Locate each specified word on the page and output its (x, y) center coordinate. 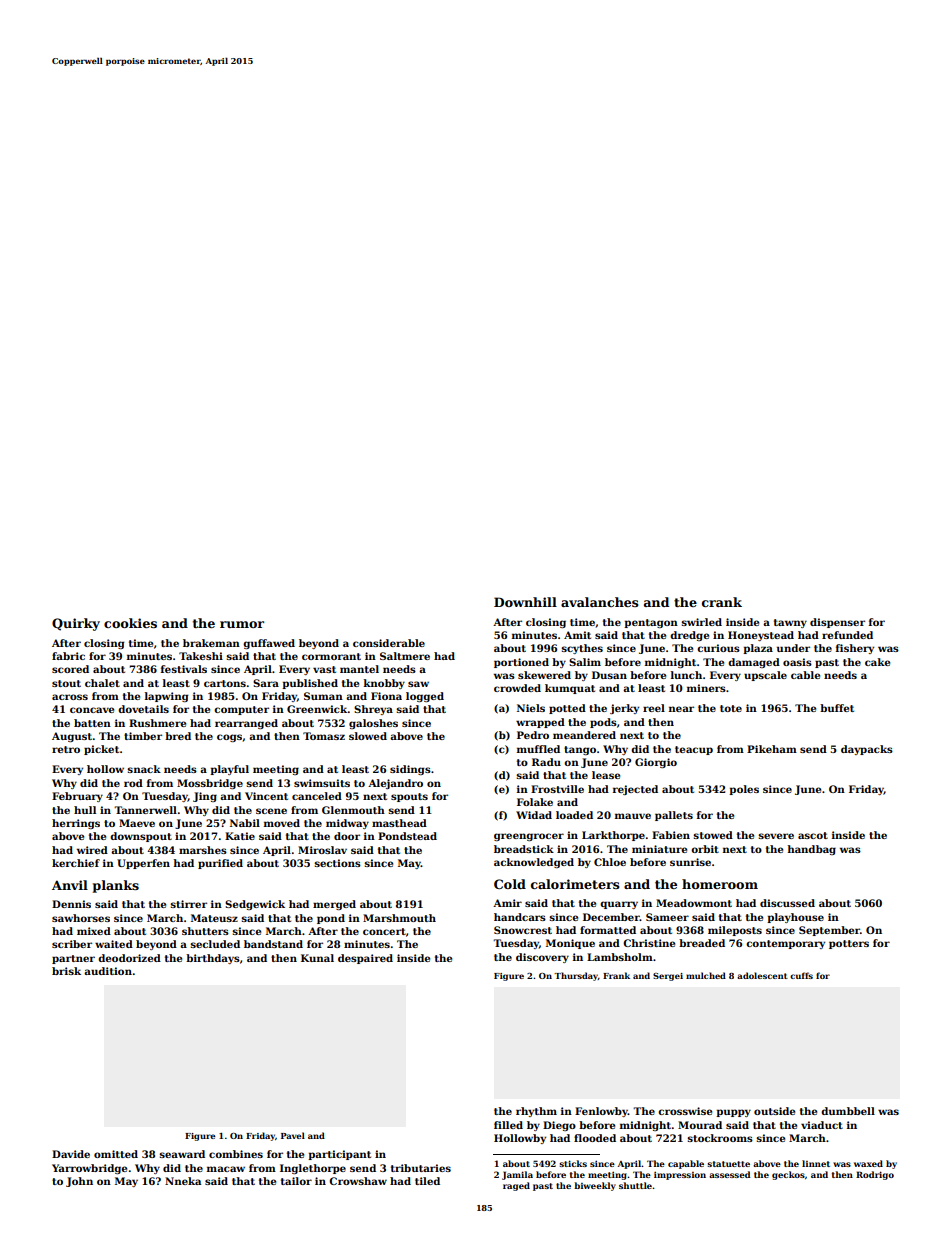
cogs (229, 738)
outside (774, 1111)
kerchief (76, 863)
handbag (811, 850)
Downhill (525, 602)
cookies (130, 623)
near (681, 709)
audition (108, 971)
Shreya (373, 710)
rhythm (536, 1112)
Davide (71, 1154)
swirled (701, 622)
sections (337, 863)
